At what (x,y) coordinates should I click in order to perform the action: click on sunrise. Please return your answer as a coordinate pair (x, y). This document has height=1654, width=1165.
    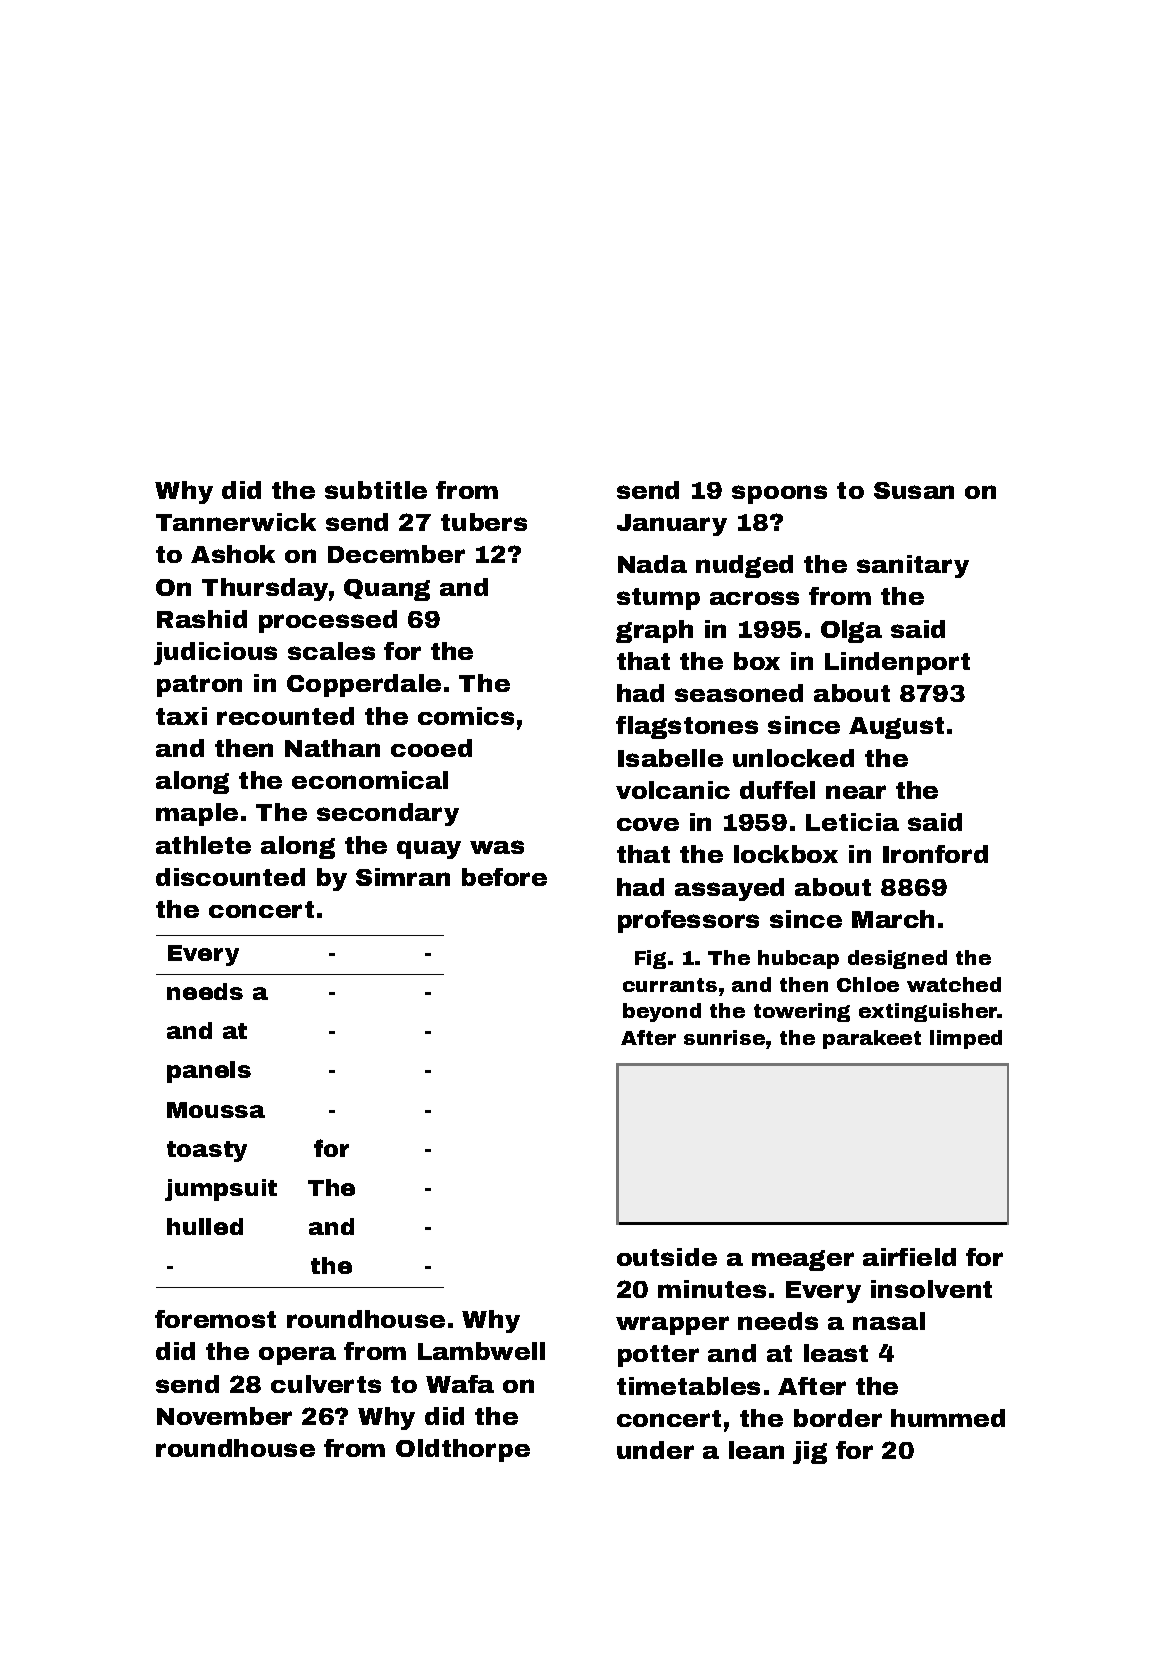
    Looking at the image, I should click on (724, 1037).
